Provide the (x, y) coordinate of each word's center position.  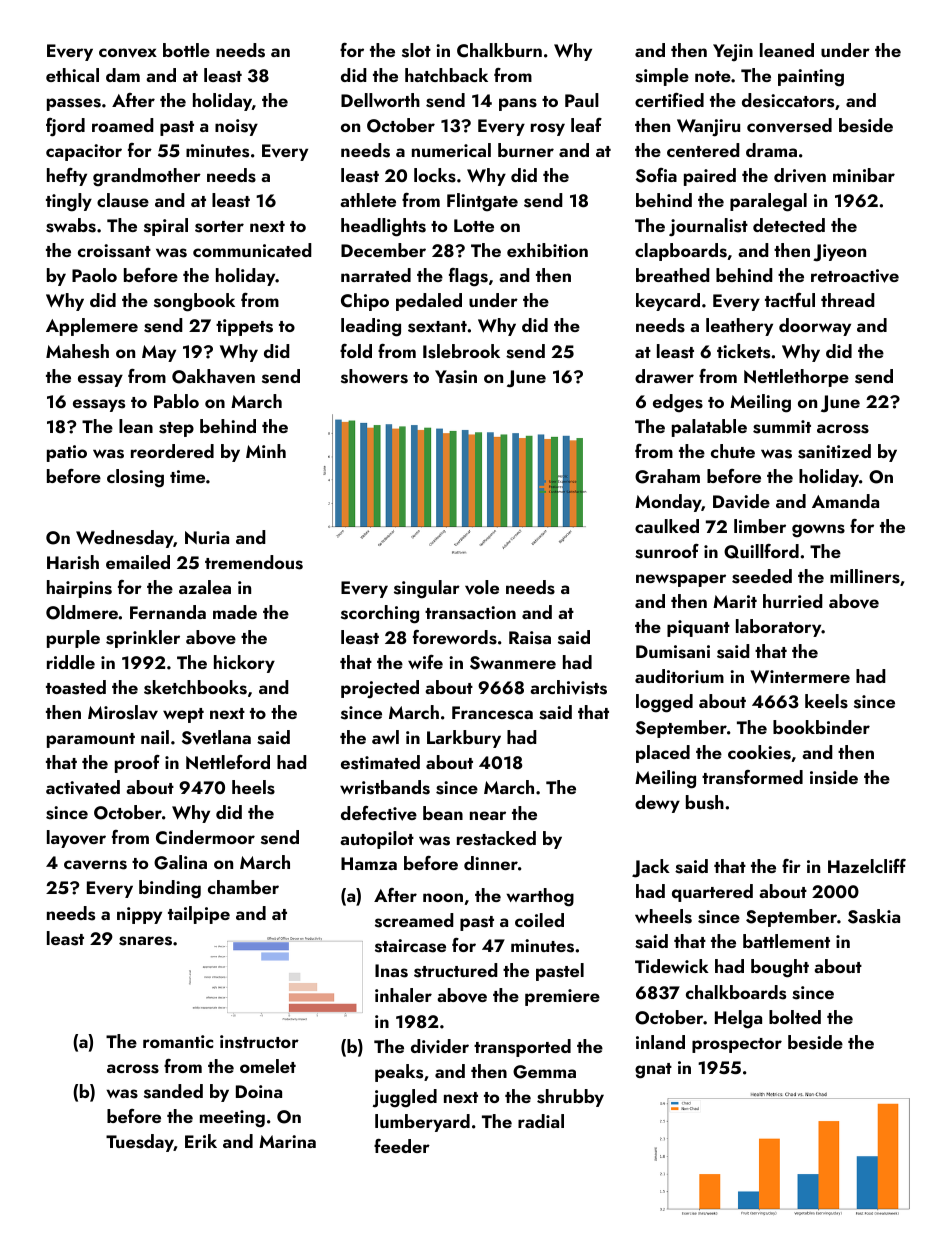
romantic (178, 1041)
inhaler (403, 995)
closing (135, 478)
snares (145, 941)
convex (128, 53)
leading (371, 327)
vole (482, 587)
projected (380, 689)
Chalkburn (499, 50)
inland (660, 1042)
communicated (252, 250)
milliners (865, 576)
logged (664, 703)
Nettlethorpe (796, 378)
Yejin (733, 53)
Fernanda (168, 612)
